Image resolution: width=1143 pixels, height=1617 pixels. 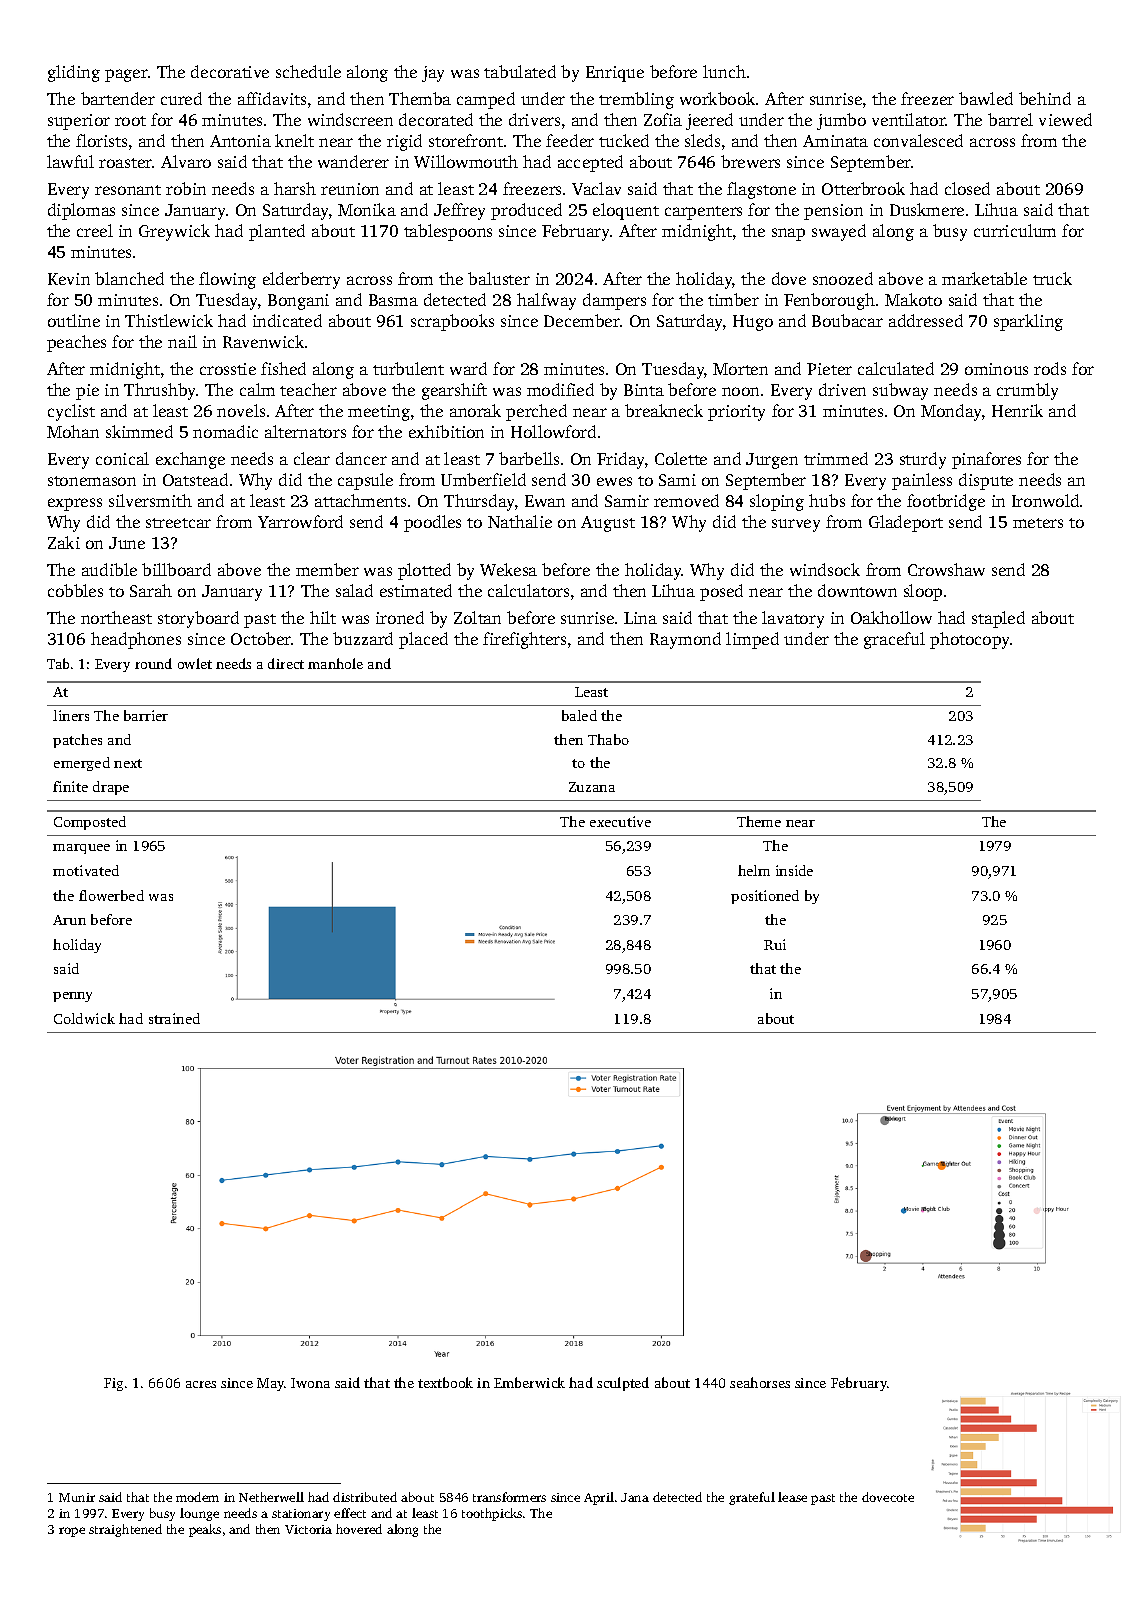 I want to click on strained, so click(x=174, y=1018).
